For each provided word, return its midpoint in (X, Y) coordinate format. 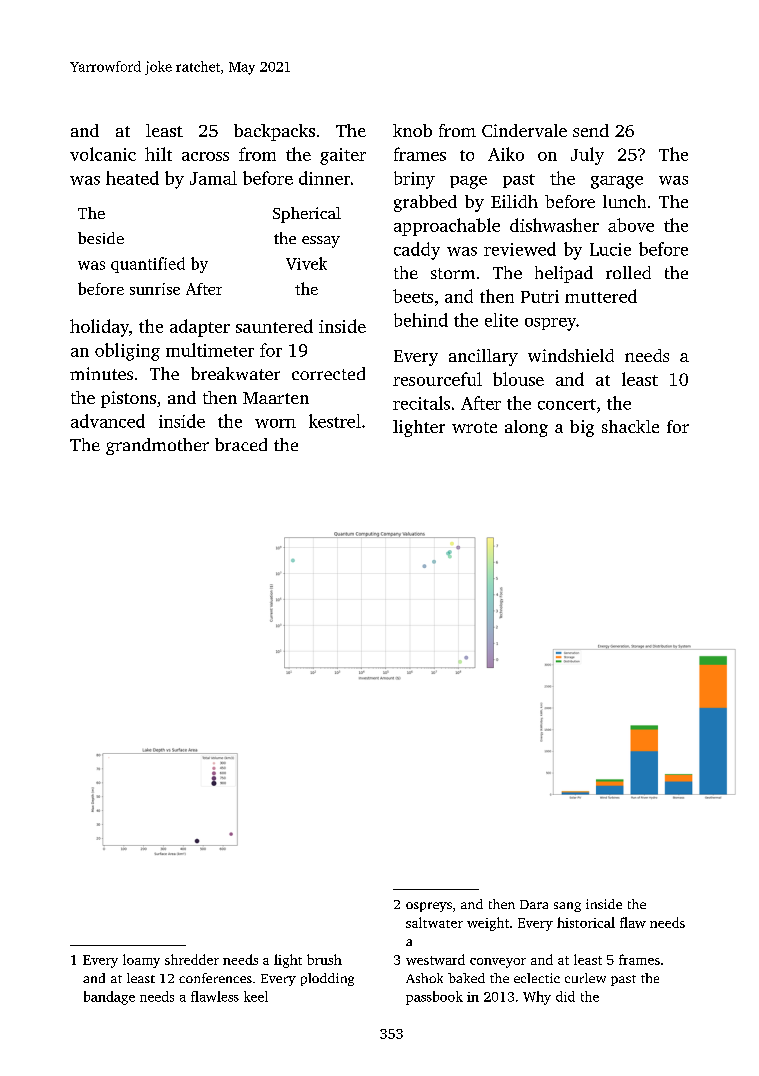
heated (132, 178)
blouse (518, 379)
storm (453, 273)
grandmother (157, 446)
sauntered (274, 326)
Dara (534, 904)
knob (412, 130)
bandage (109, 998)
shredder (192, 959)
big (582, 428)
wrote (474, 427)
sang (567, 907)
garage (617, 182)
